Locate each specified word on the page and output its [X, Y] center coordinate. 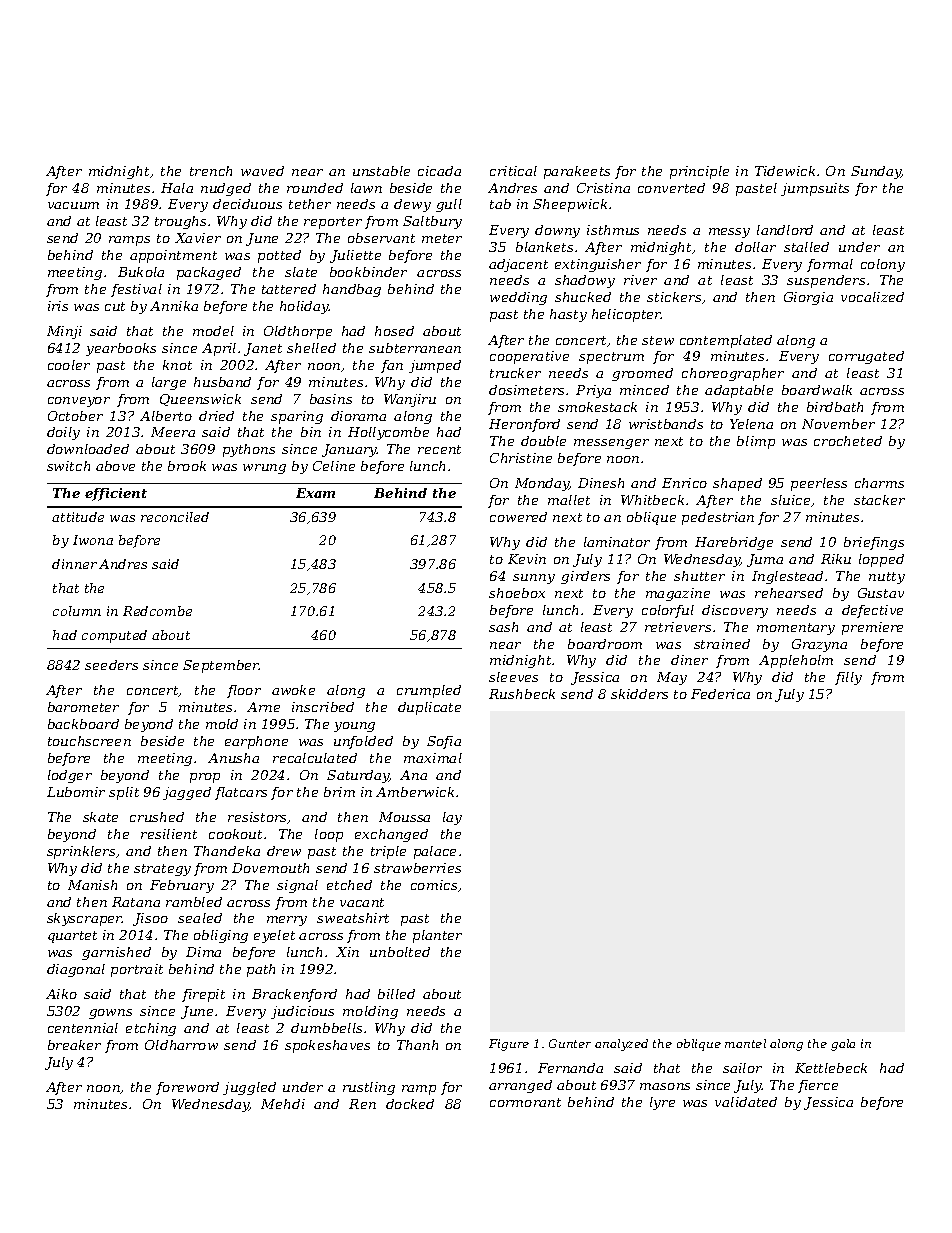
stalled [806, 247]
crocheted [848, 441]
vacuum [73, 205]
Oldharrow [181, 1045]
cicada [439, 171]
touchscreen [89, 741]
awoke [293, 690]
